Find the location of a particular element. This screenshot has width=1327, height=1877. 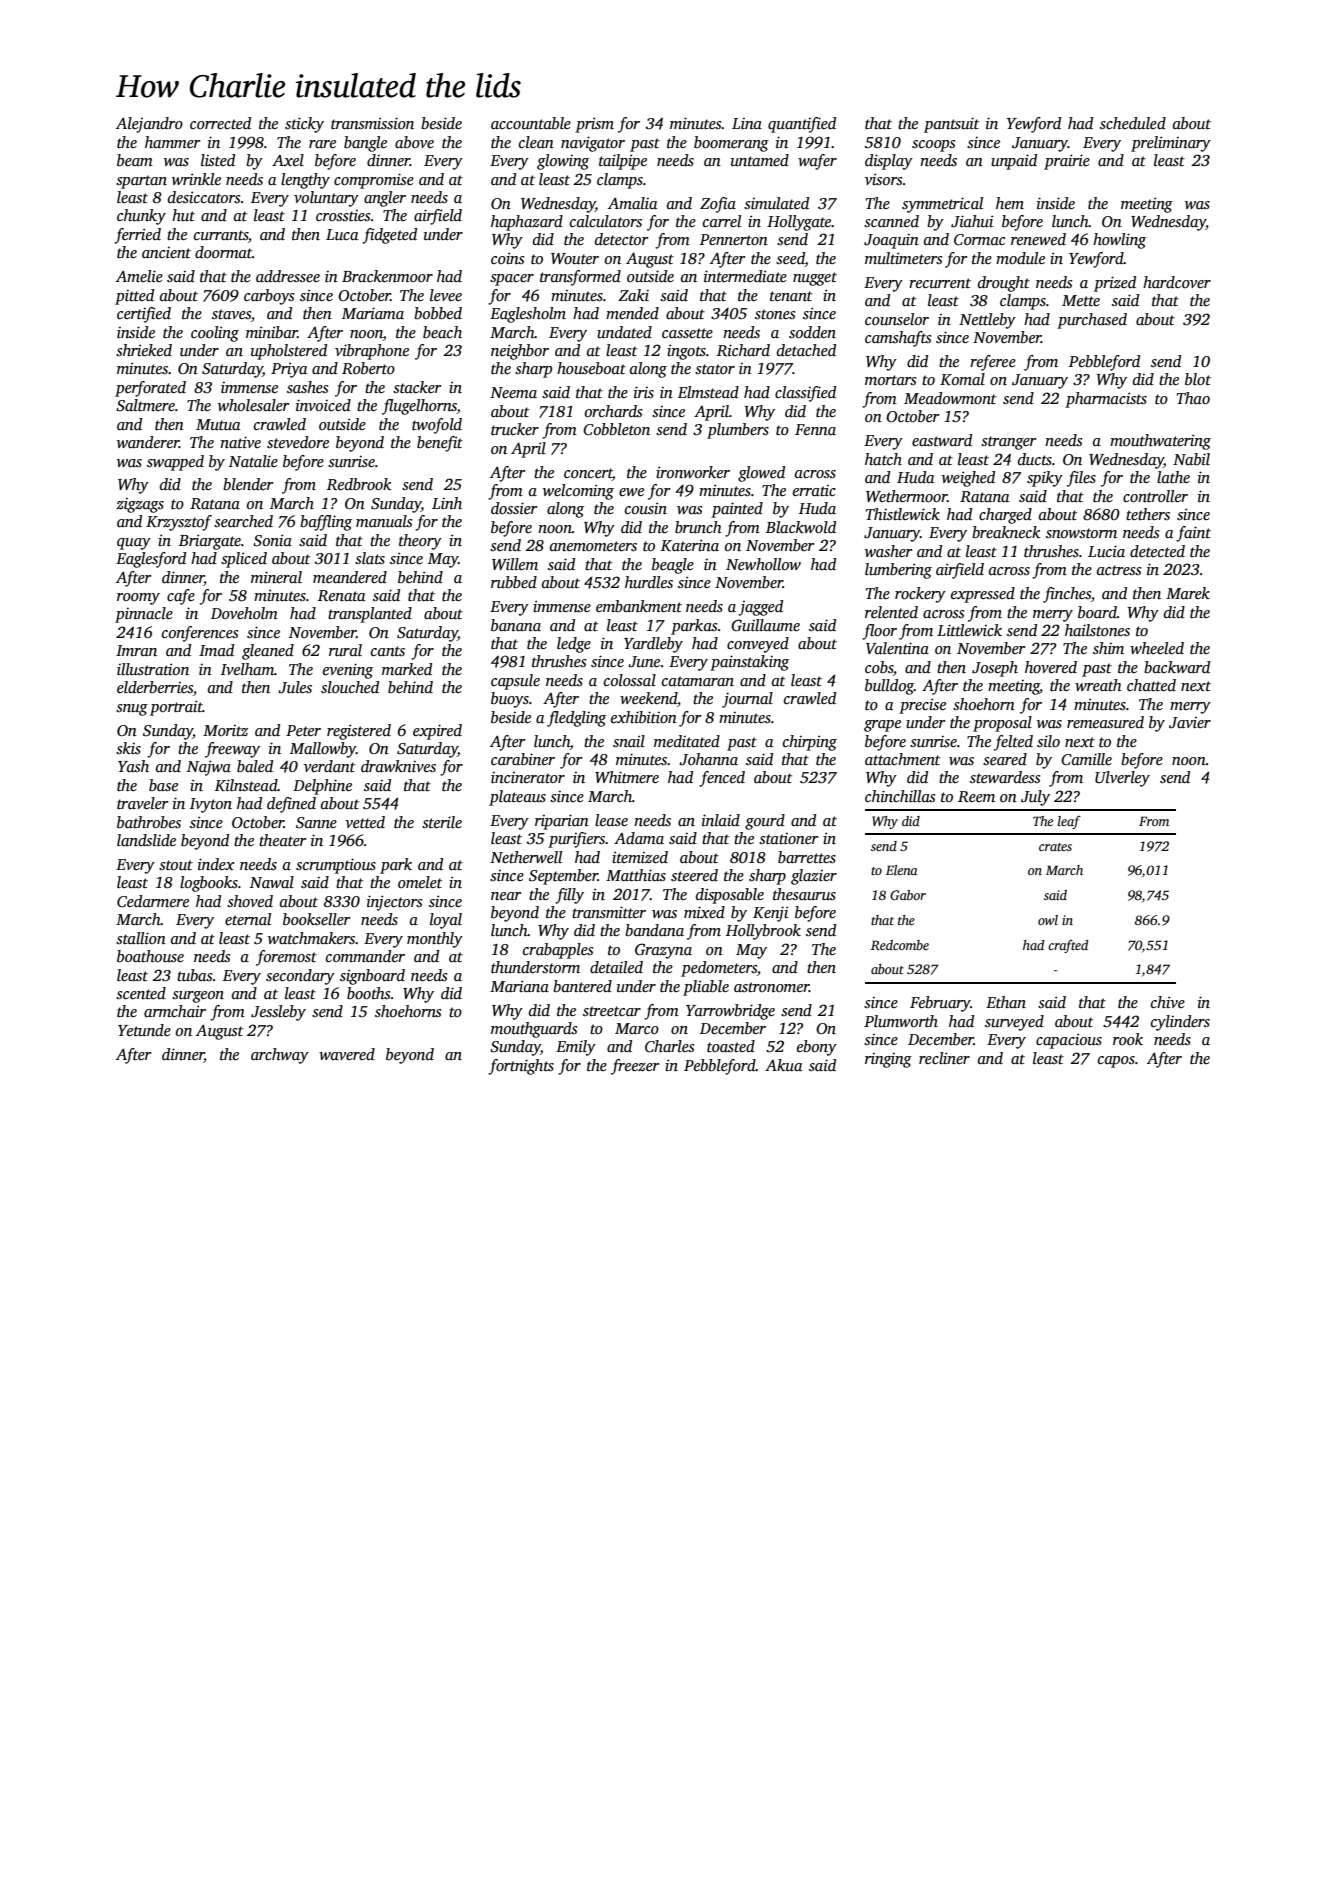

untamed is located at coordinates (760, 160).
